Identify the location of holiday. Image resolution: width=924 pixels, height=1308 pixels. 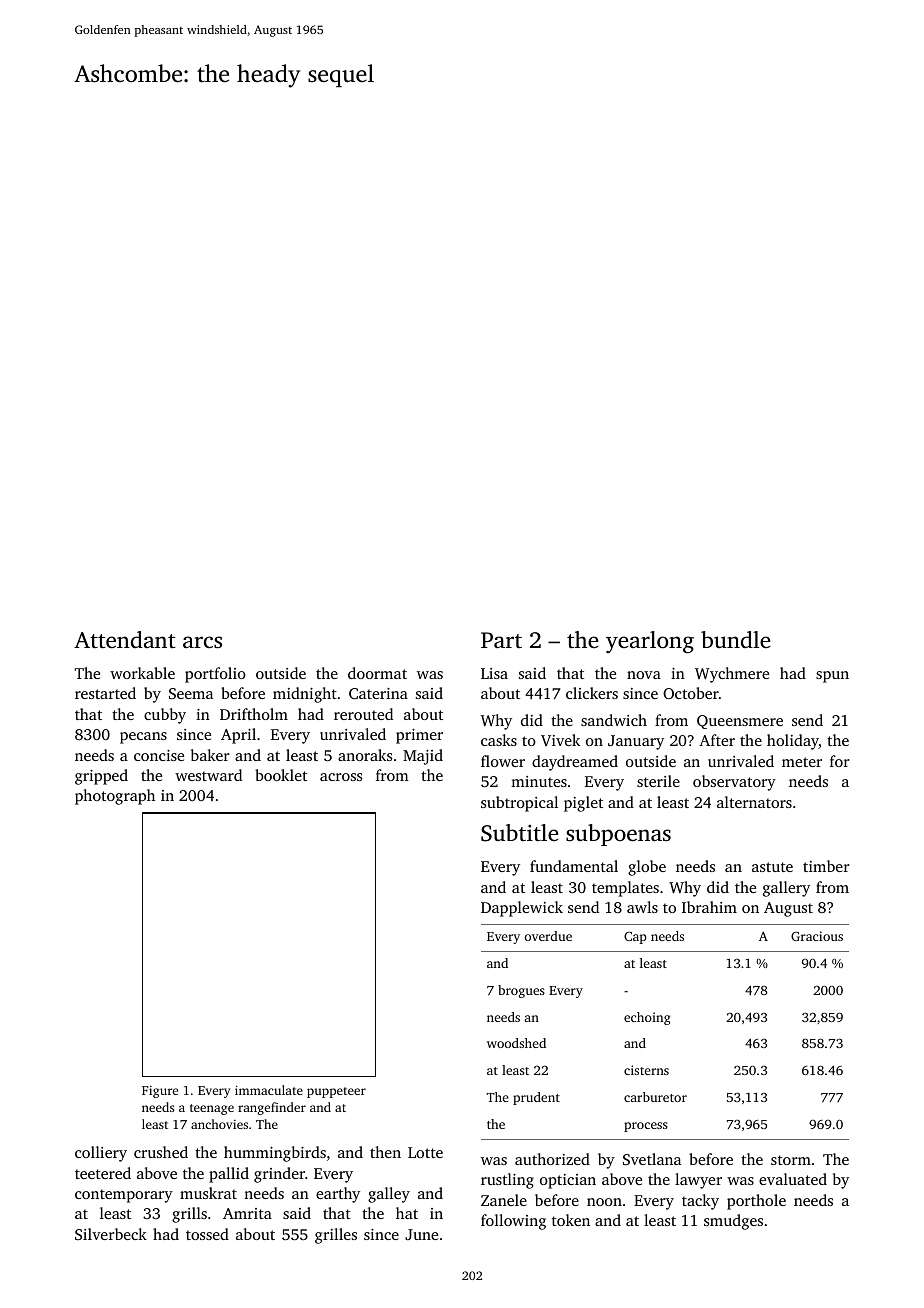
(793, 742).
